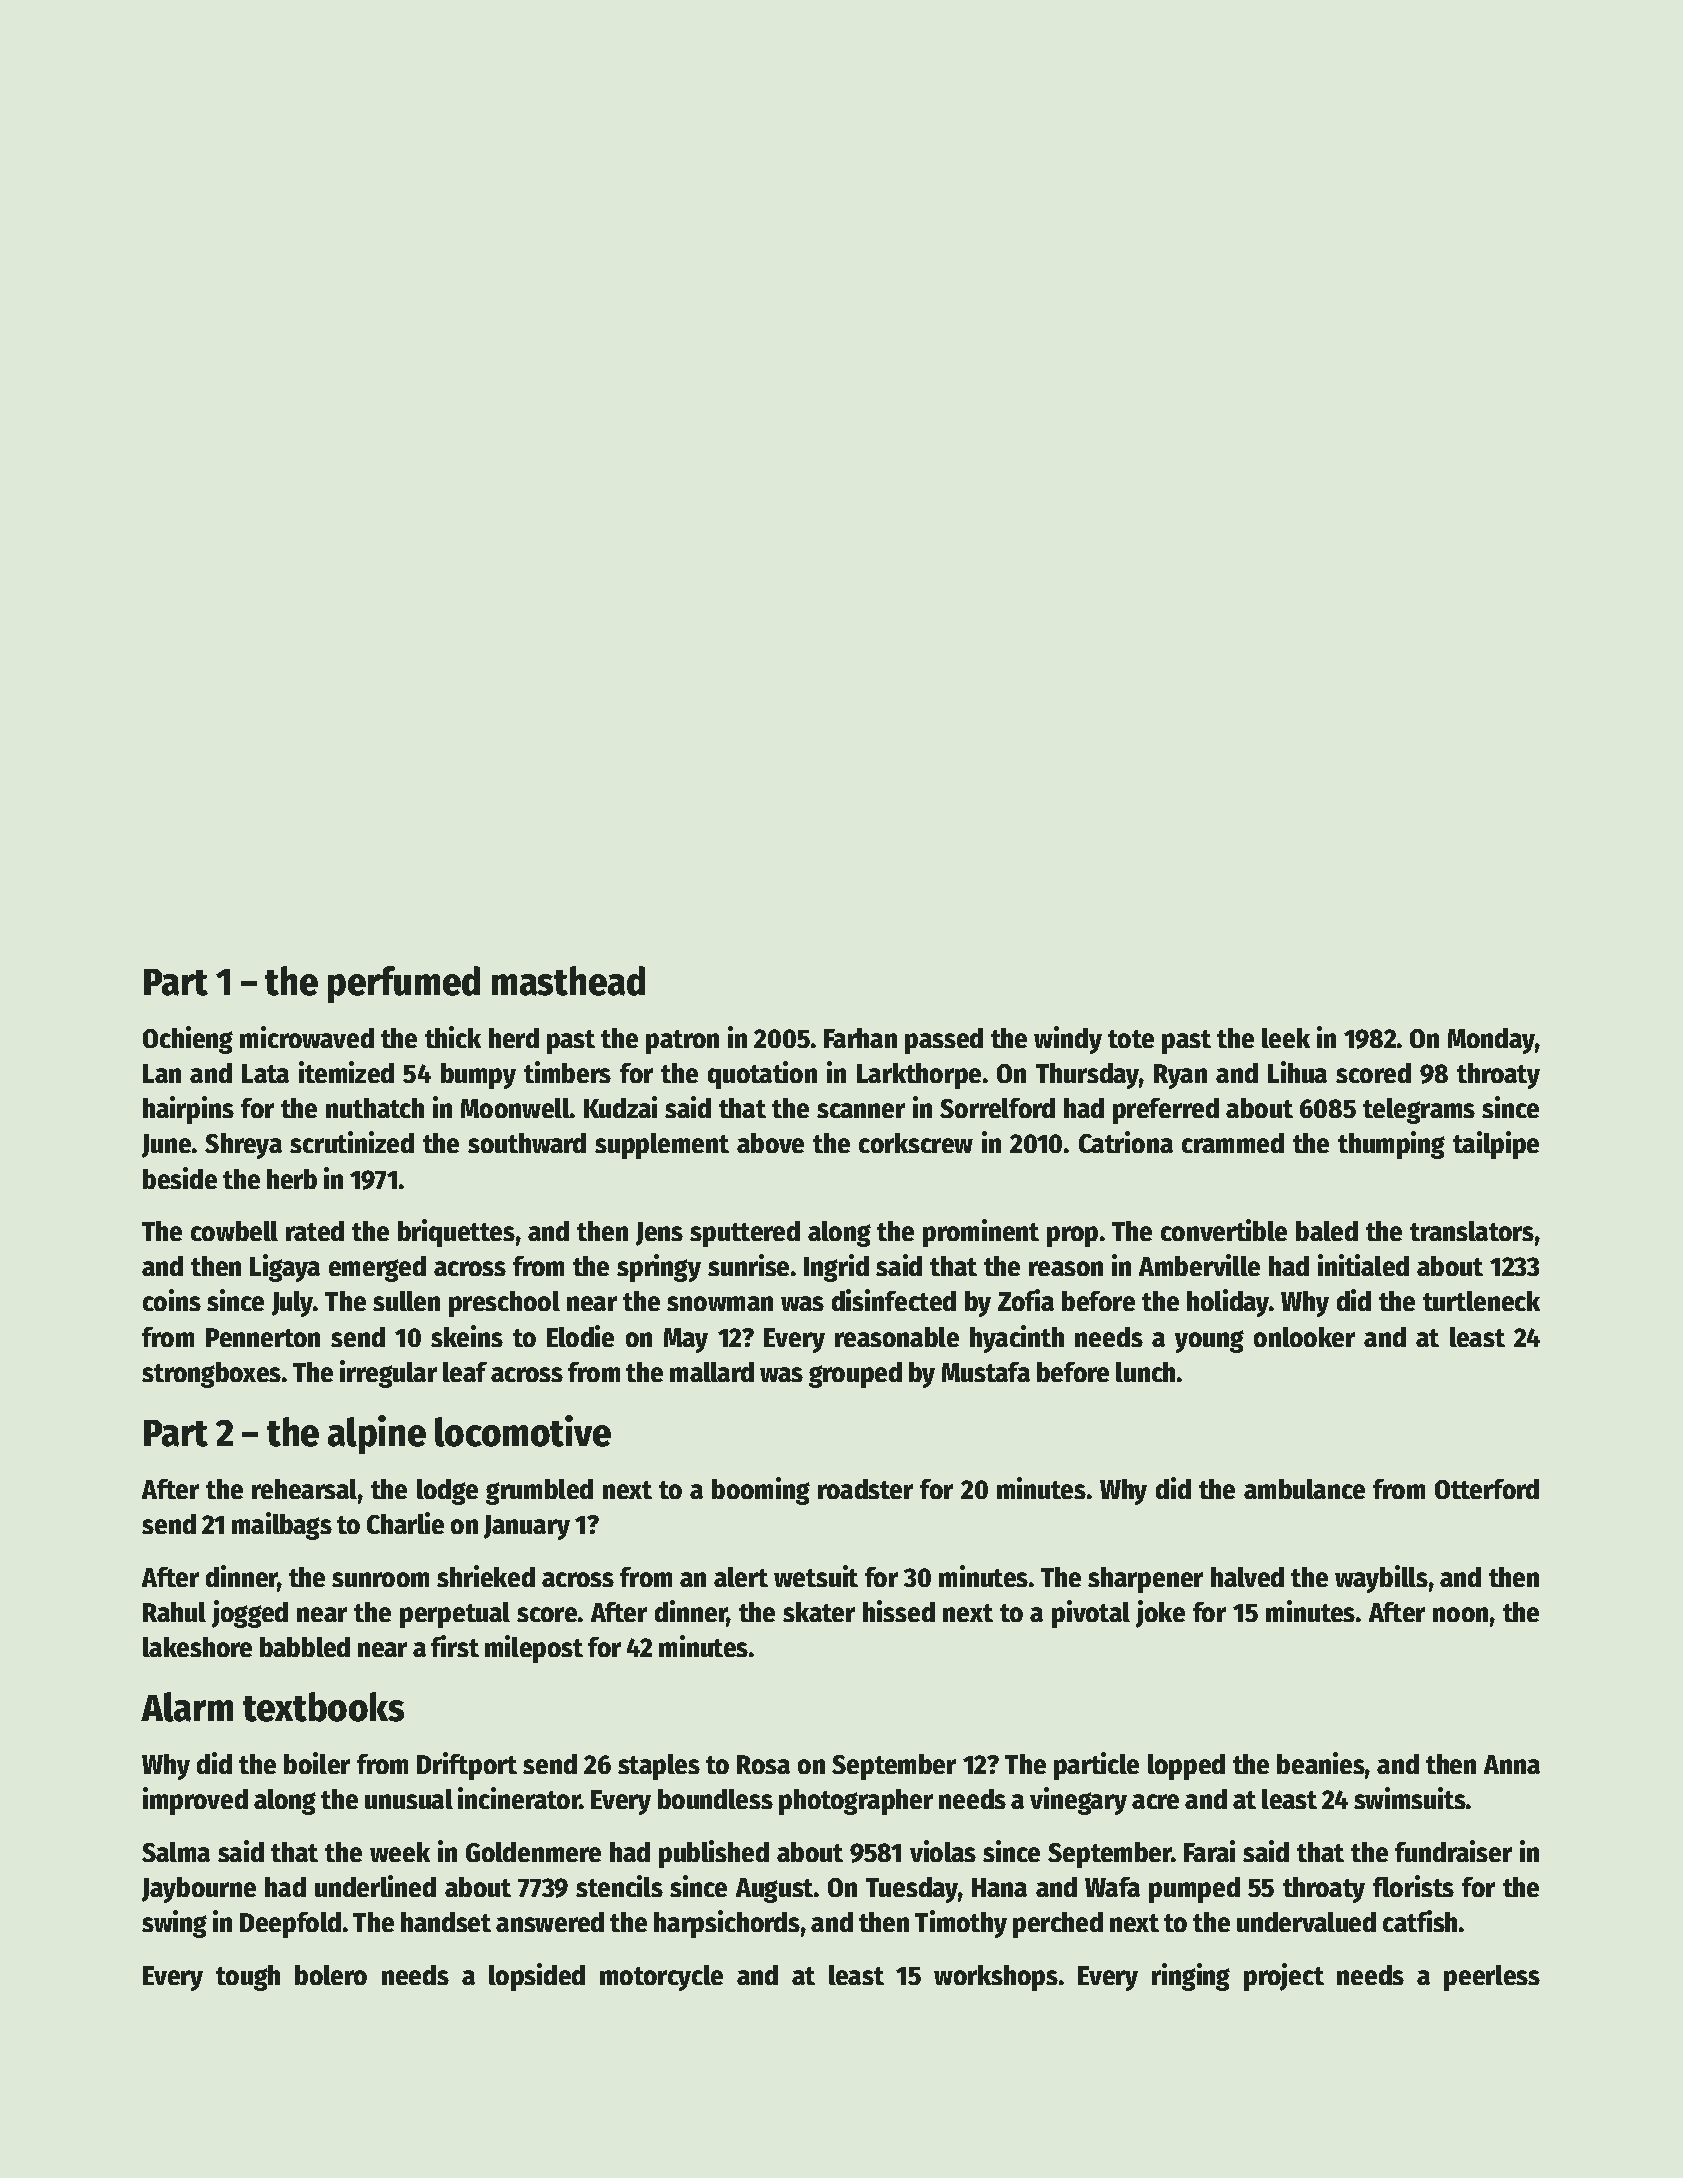 The height and width of the document is (2178, 1683). Describe the element at coordinates (486, 1576) in the document. I see `shrieked` at that location.
